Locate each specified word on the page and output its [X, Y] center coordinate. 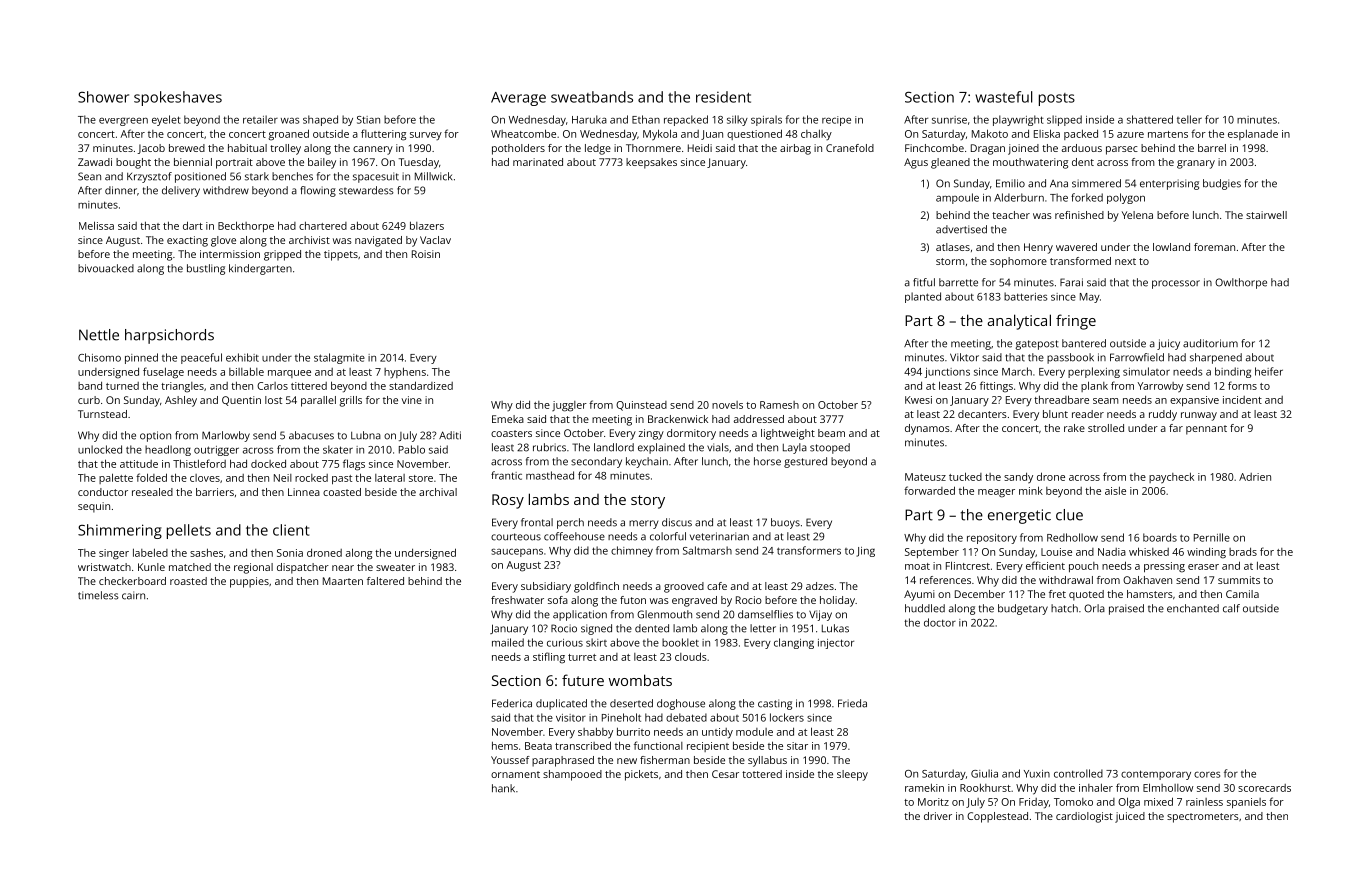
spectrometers [1203, 818]
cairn [133, 595]
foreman [1214, 247]
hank [503, 788]
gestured [805, 462]
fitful [924, 282]
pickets [641, 775]
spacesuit [376, 177]
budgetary [1023, 609]
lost [273, 400]
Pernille [1212, 537]
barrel [1212, 148]
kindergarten [260, 269]
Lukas [835, 628]
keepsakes [651, 163]
